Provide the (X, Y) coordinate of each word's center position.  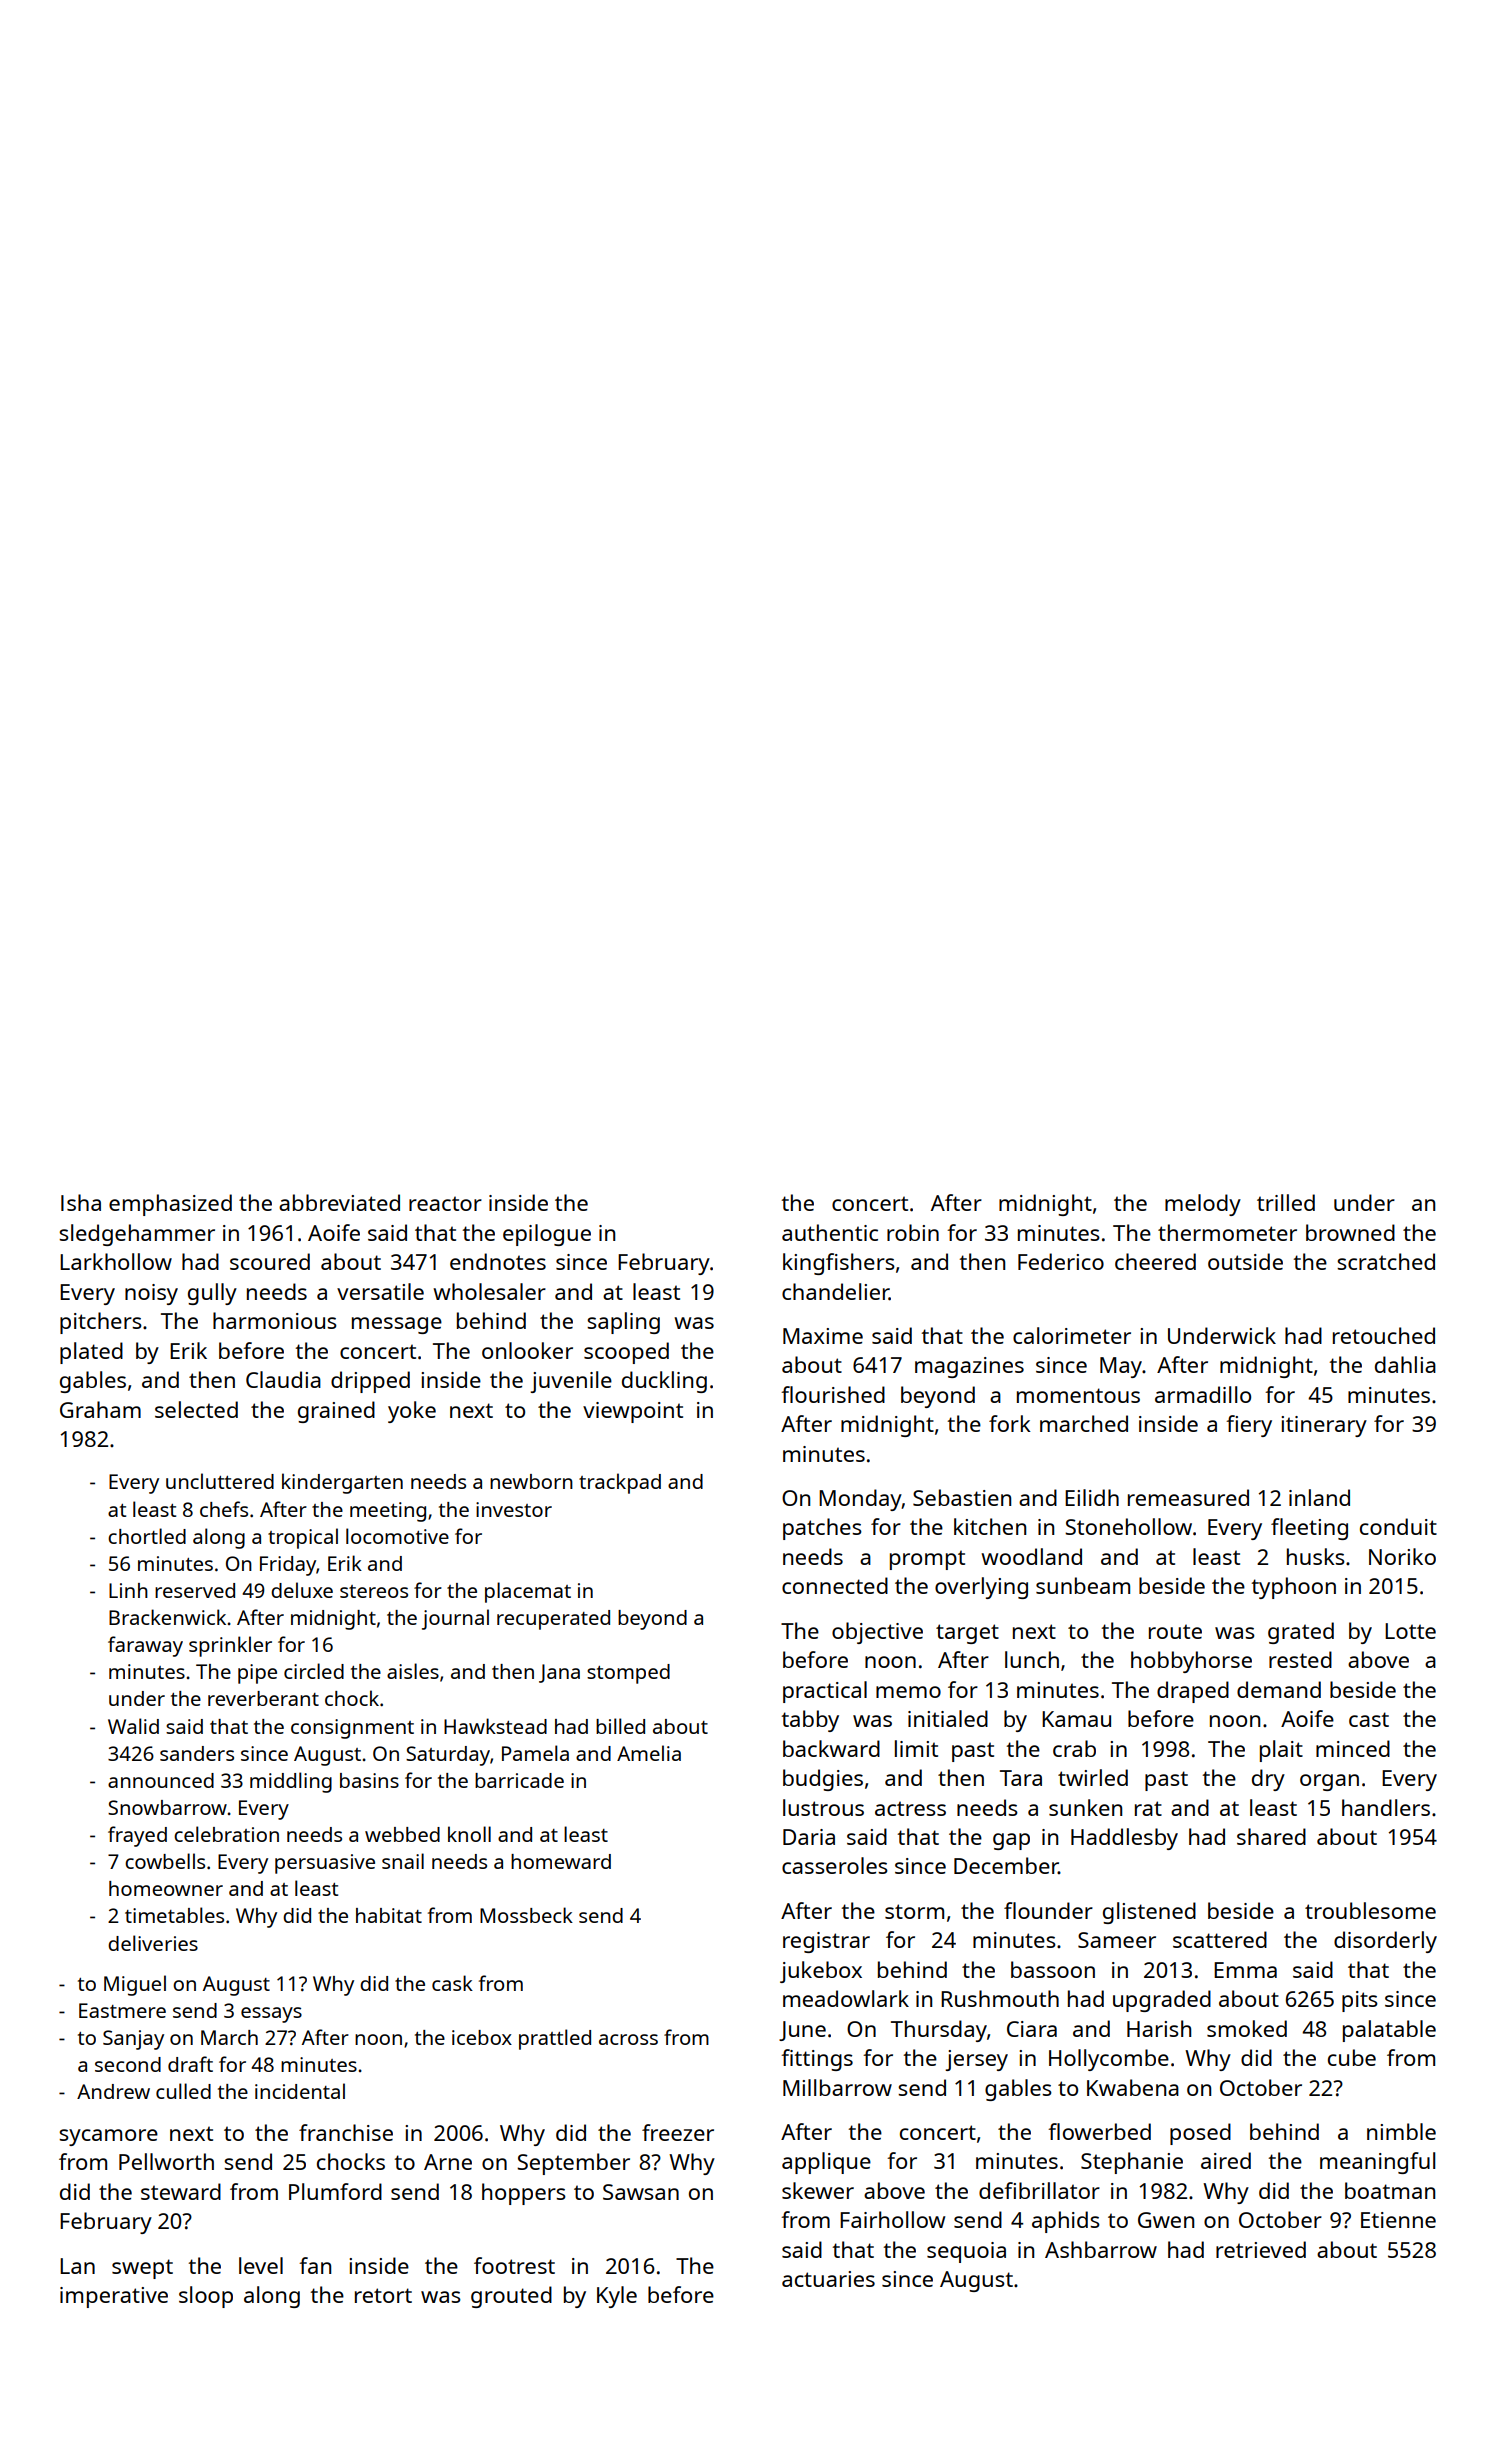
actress (910, 1808)
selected (196, 1409)
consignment (352, 1729)
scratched (1386, 1261)
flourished (833, 1394)
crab (1074, 1748)
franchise (346, 2132)
